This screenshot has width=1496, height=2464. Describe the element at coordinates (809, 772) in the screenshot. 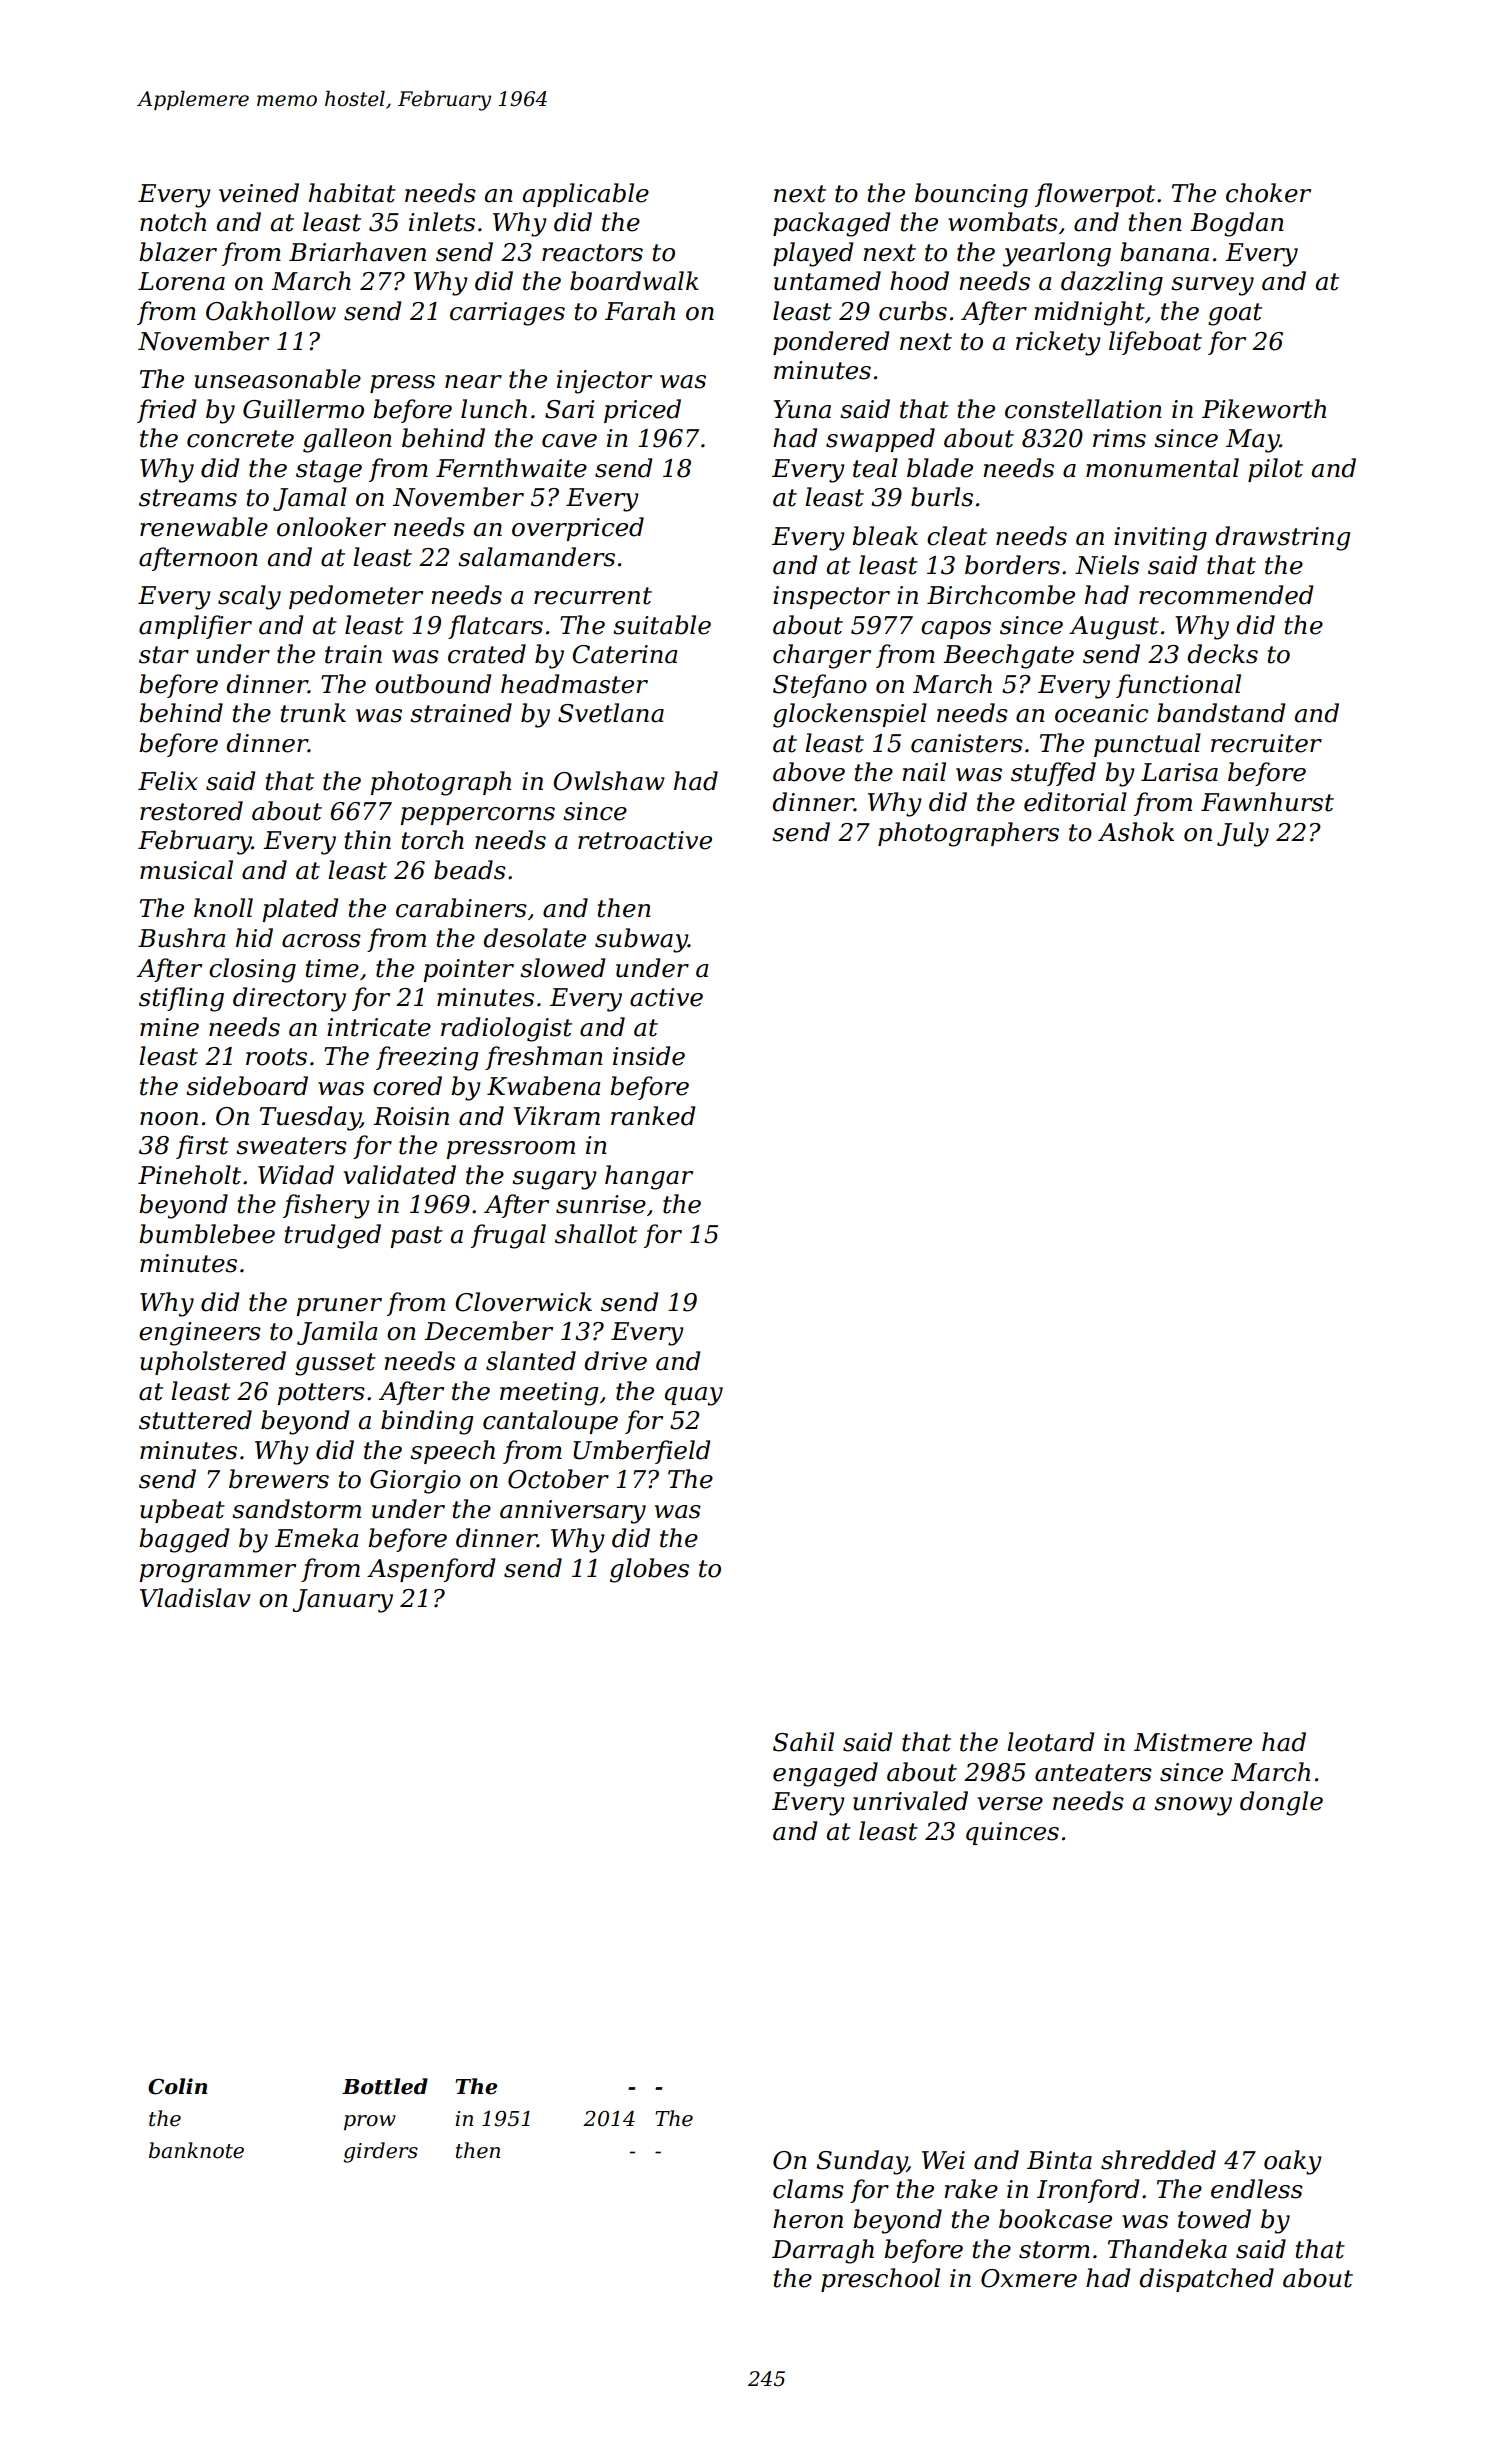

I see `above` at that location.
